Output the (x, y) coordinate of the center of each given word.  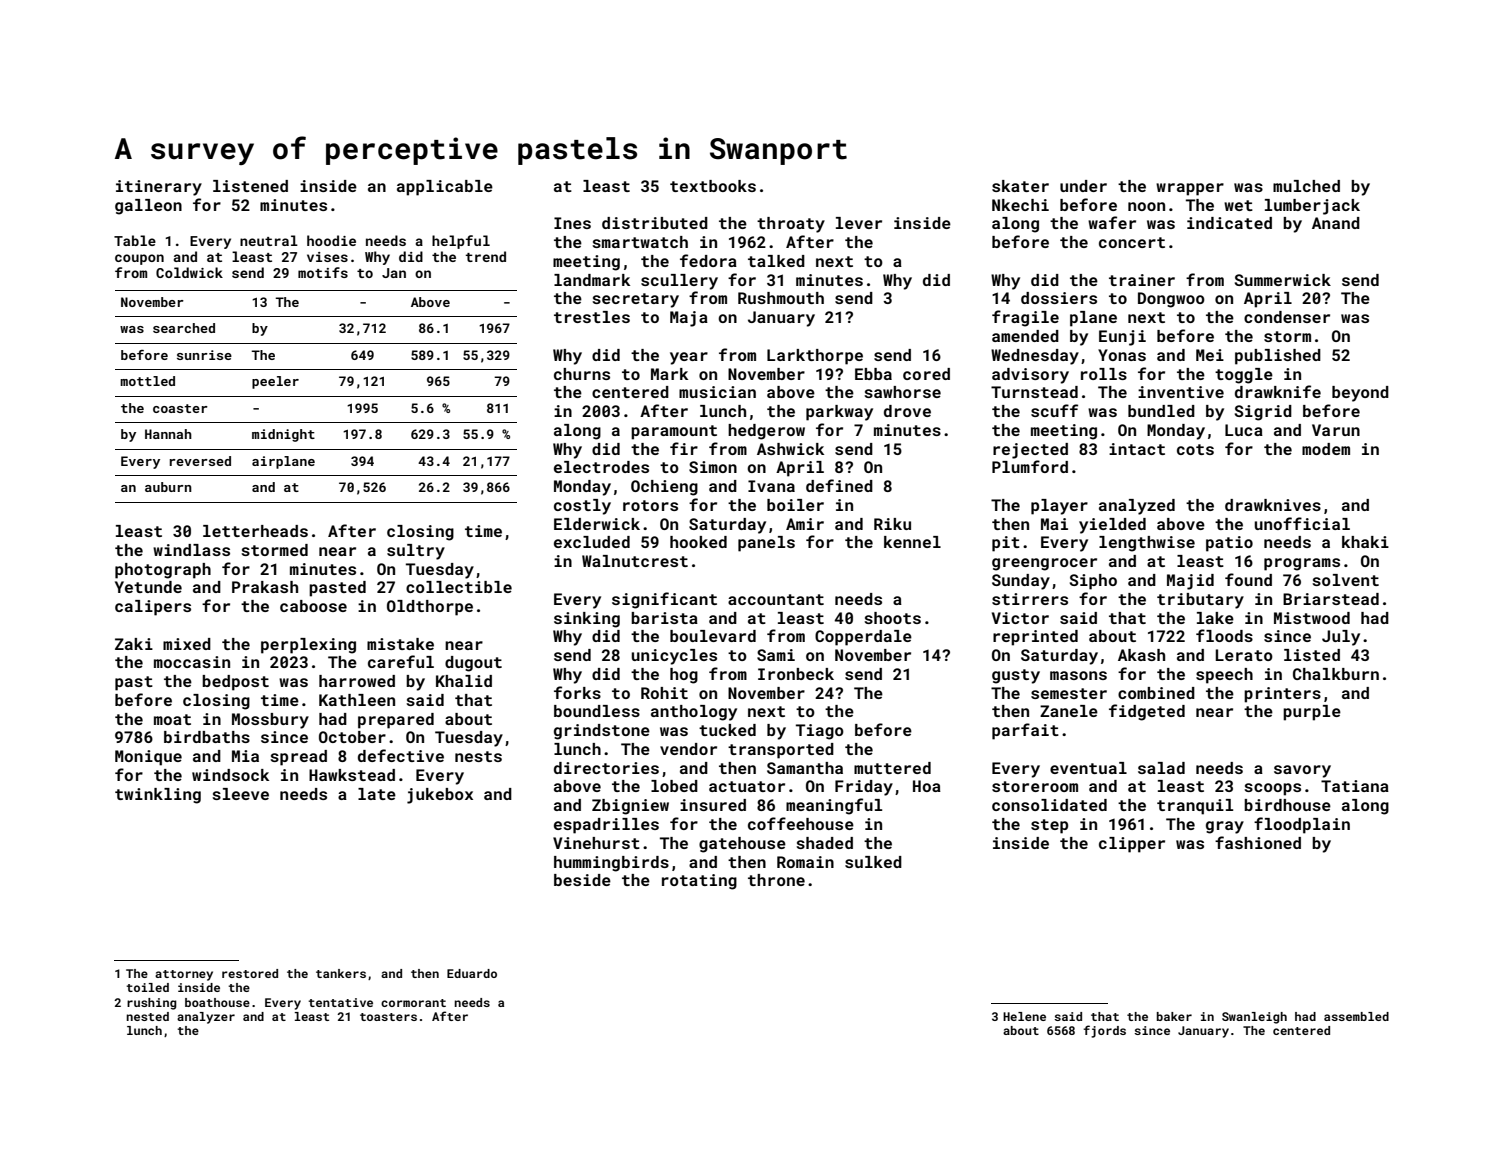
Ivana (771, 486)
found (1248, 579)
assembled (1356, 1016)
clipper (1132, 845)
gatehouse (742, 845)
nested (147, 1016)
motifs (323, 272)
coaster (180, 408)
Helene (1024, 1016)
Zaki (134, 644)
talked (776, 261)
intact (1137, 449)
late (377, 794)
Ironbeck (796, 674)
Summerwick (1283, 280)
